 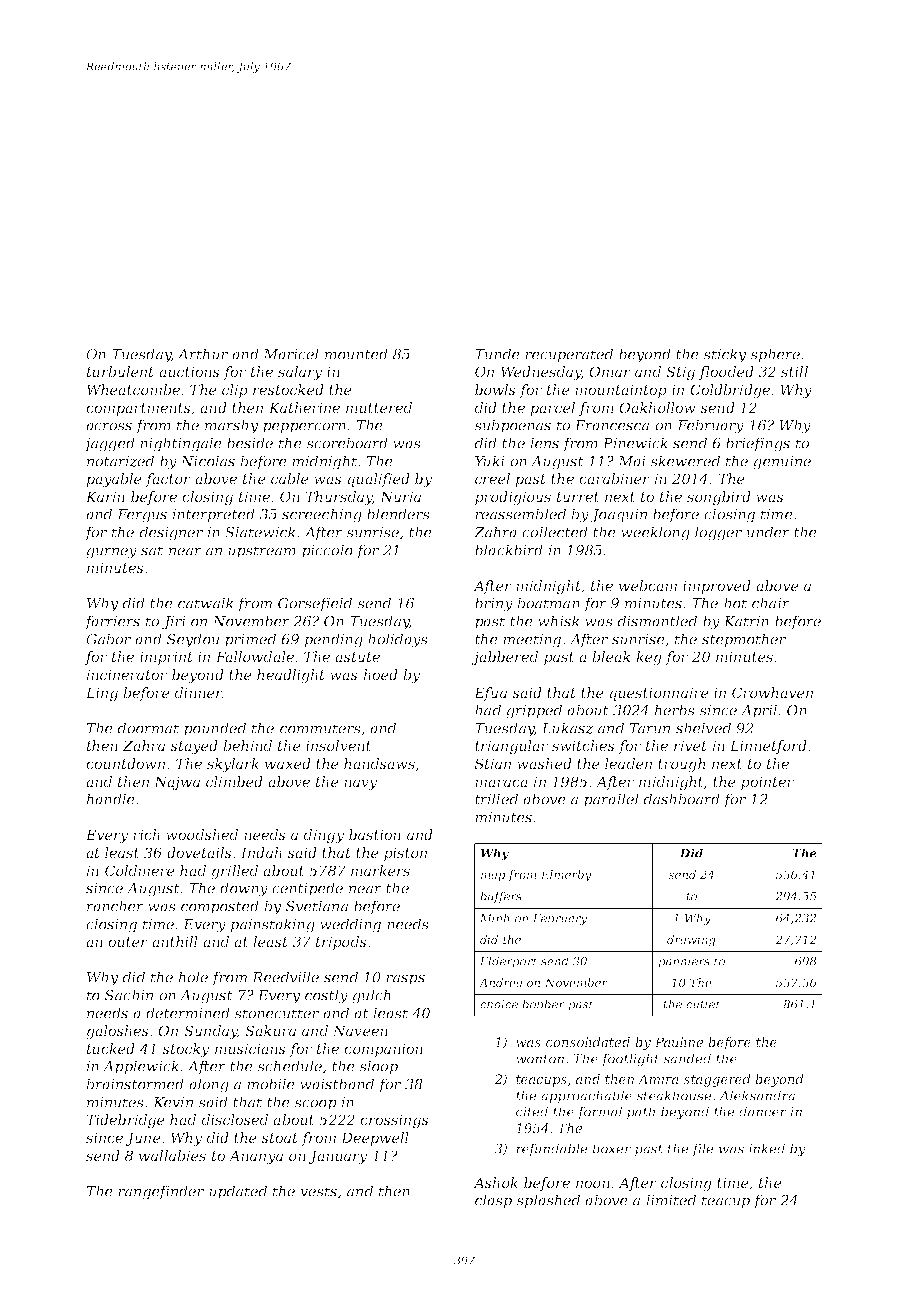 What do you see at coordinates (380, 674) in the document?
I see `hoed` at bounding box center [380, 674].
